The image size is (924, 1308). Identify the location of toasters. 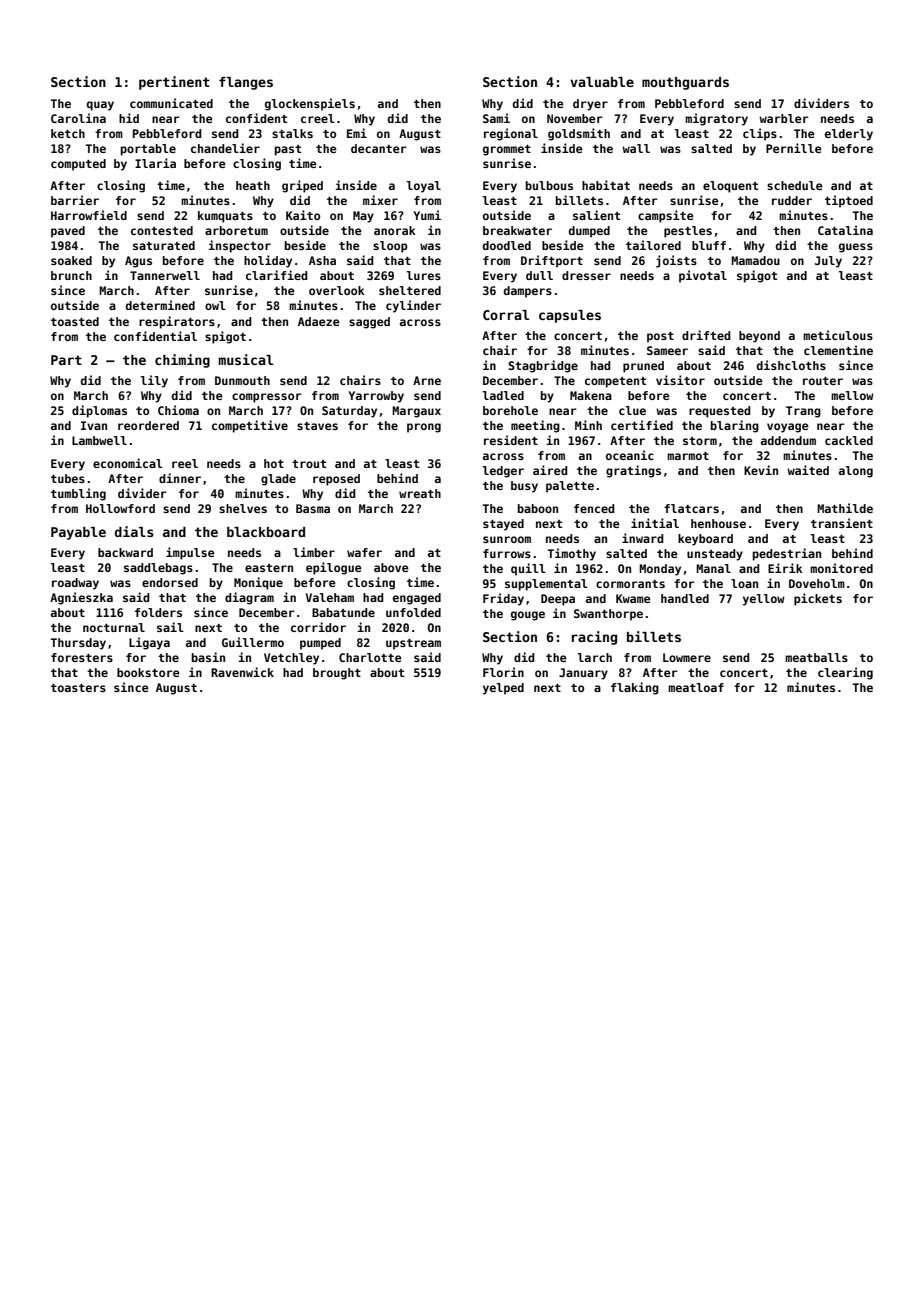
(78, 688).
